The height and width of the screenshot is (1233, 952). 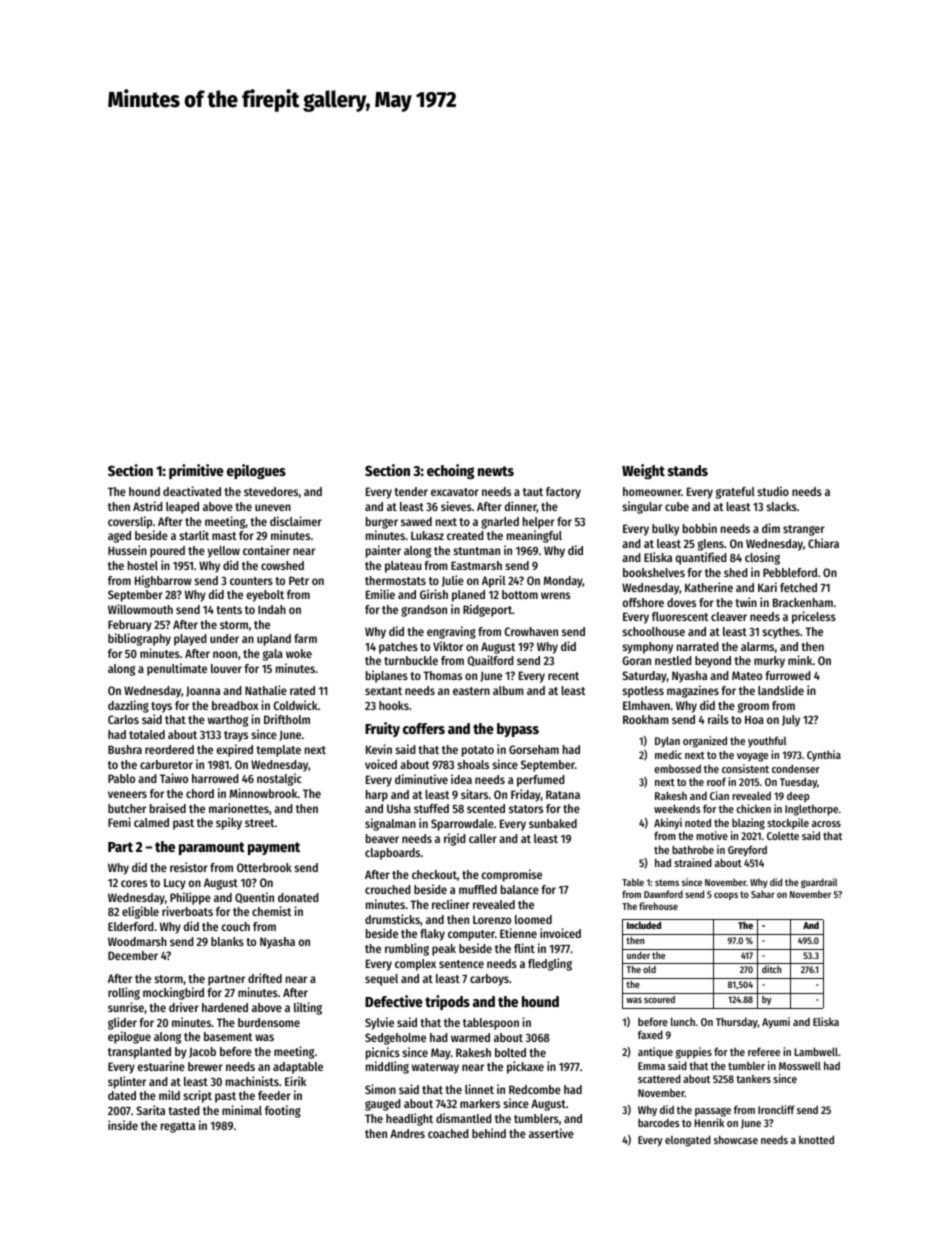 I want to click on elongated, so click(x=688, y=1141).
